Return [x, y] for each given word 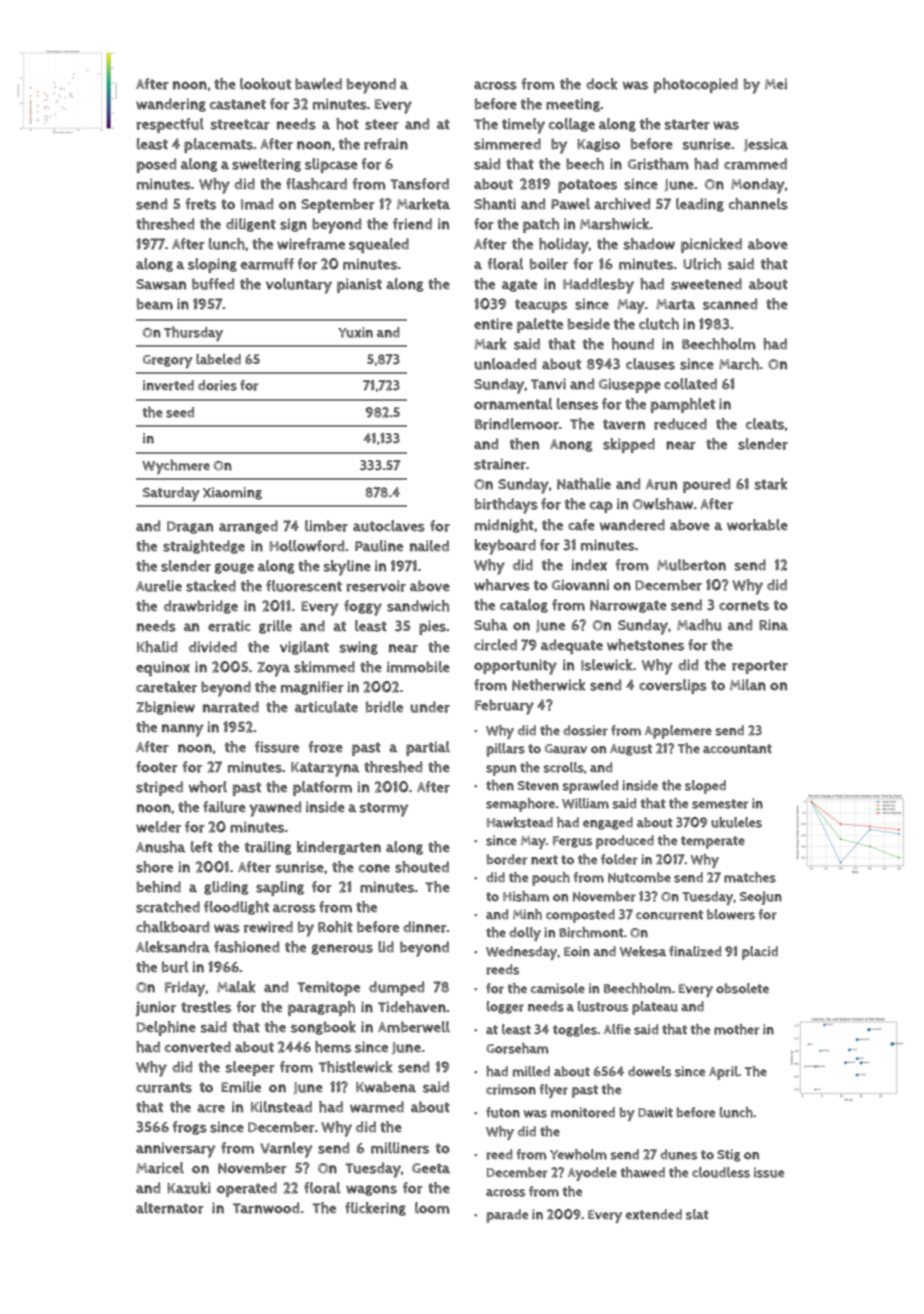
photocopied [696, 85]
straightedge [204, 547]
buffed [213, 284]
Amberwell [414, 1027]
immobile [418, 667]
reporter [760, 667]
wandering [171, 105]
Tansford [419, 184]
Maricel [160, 1168]
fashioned [246, 947]
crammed [755, 164]
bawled [318, 84]
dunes [678, 1154]
